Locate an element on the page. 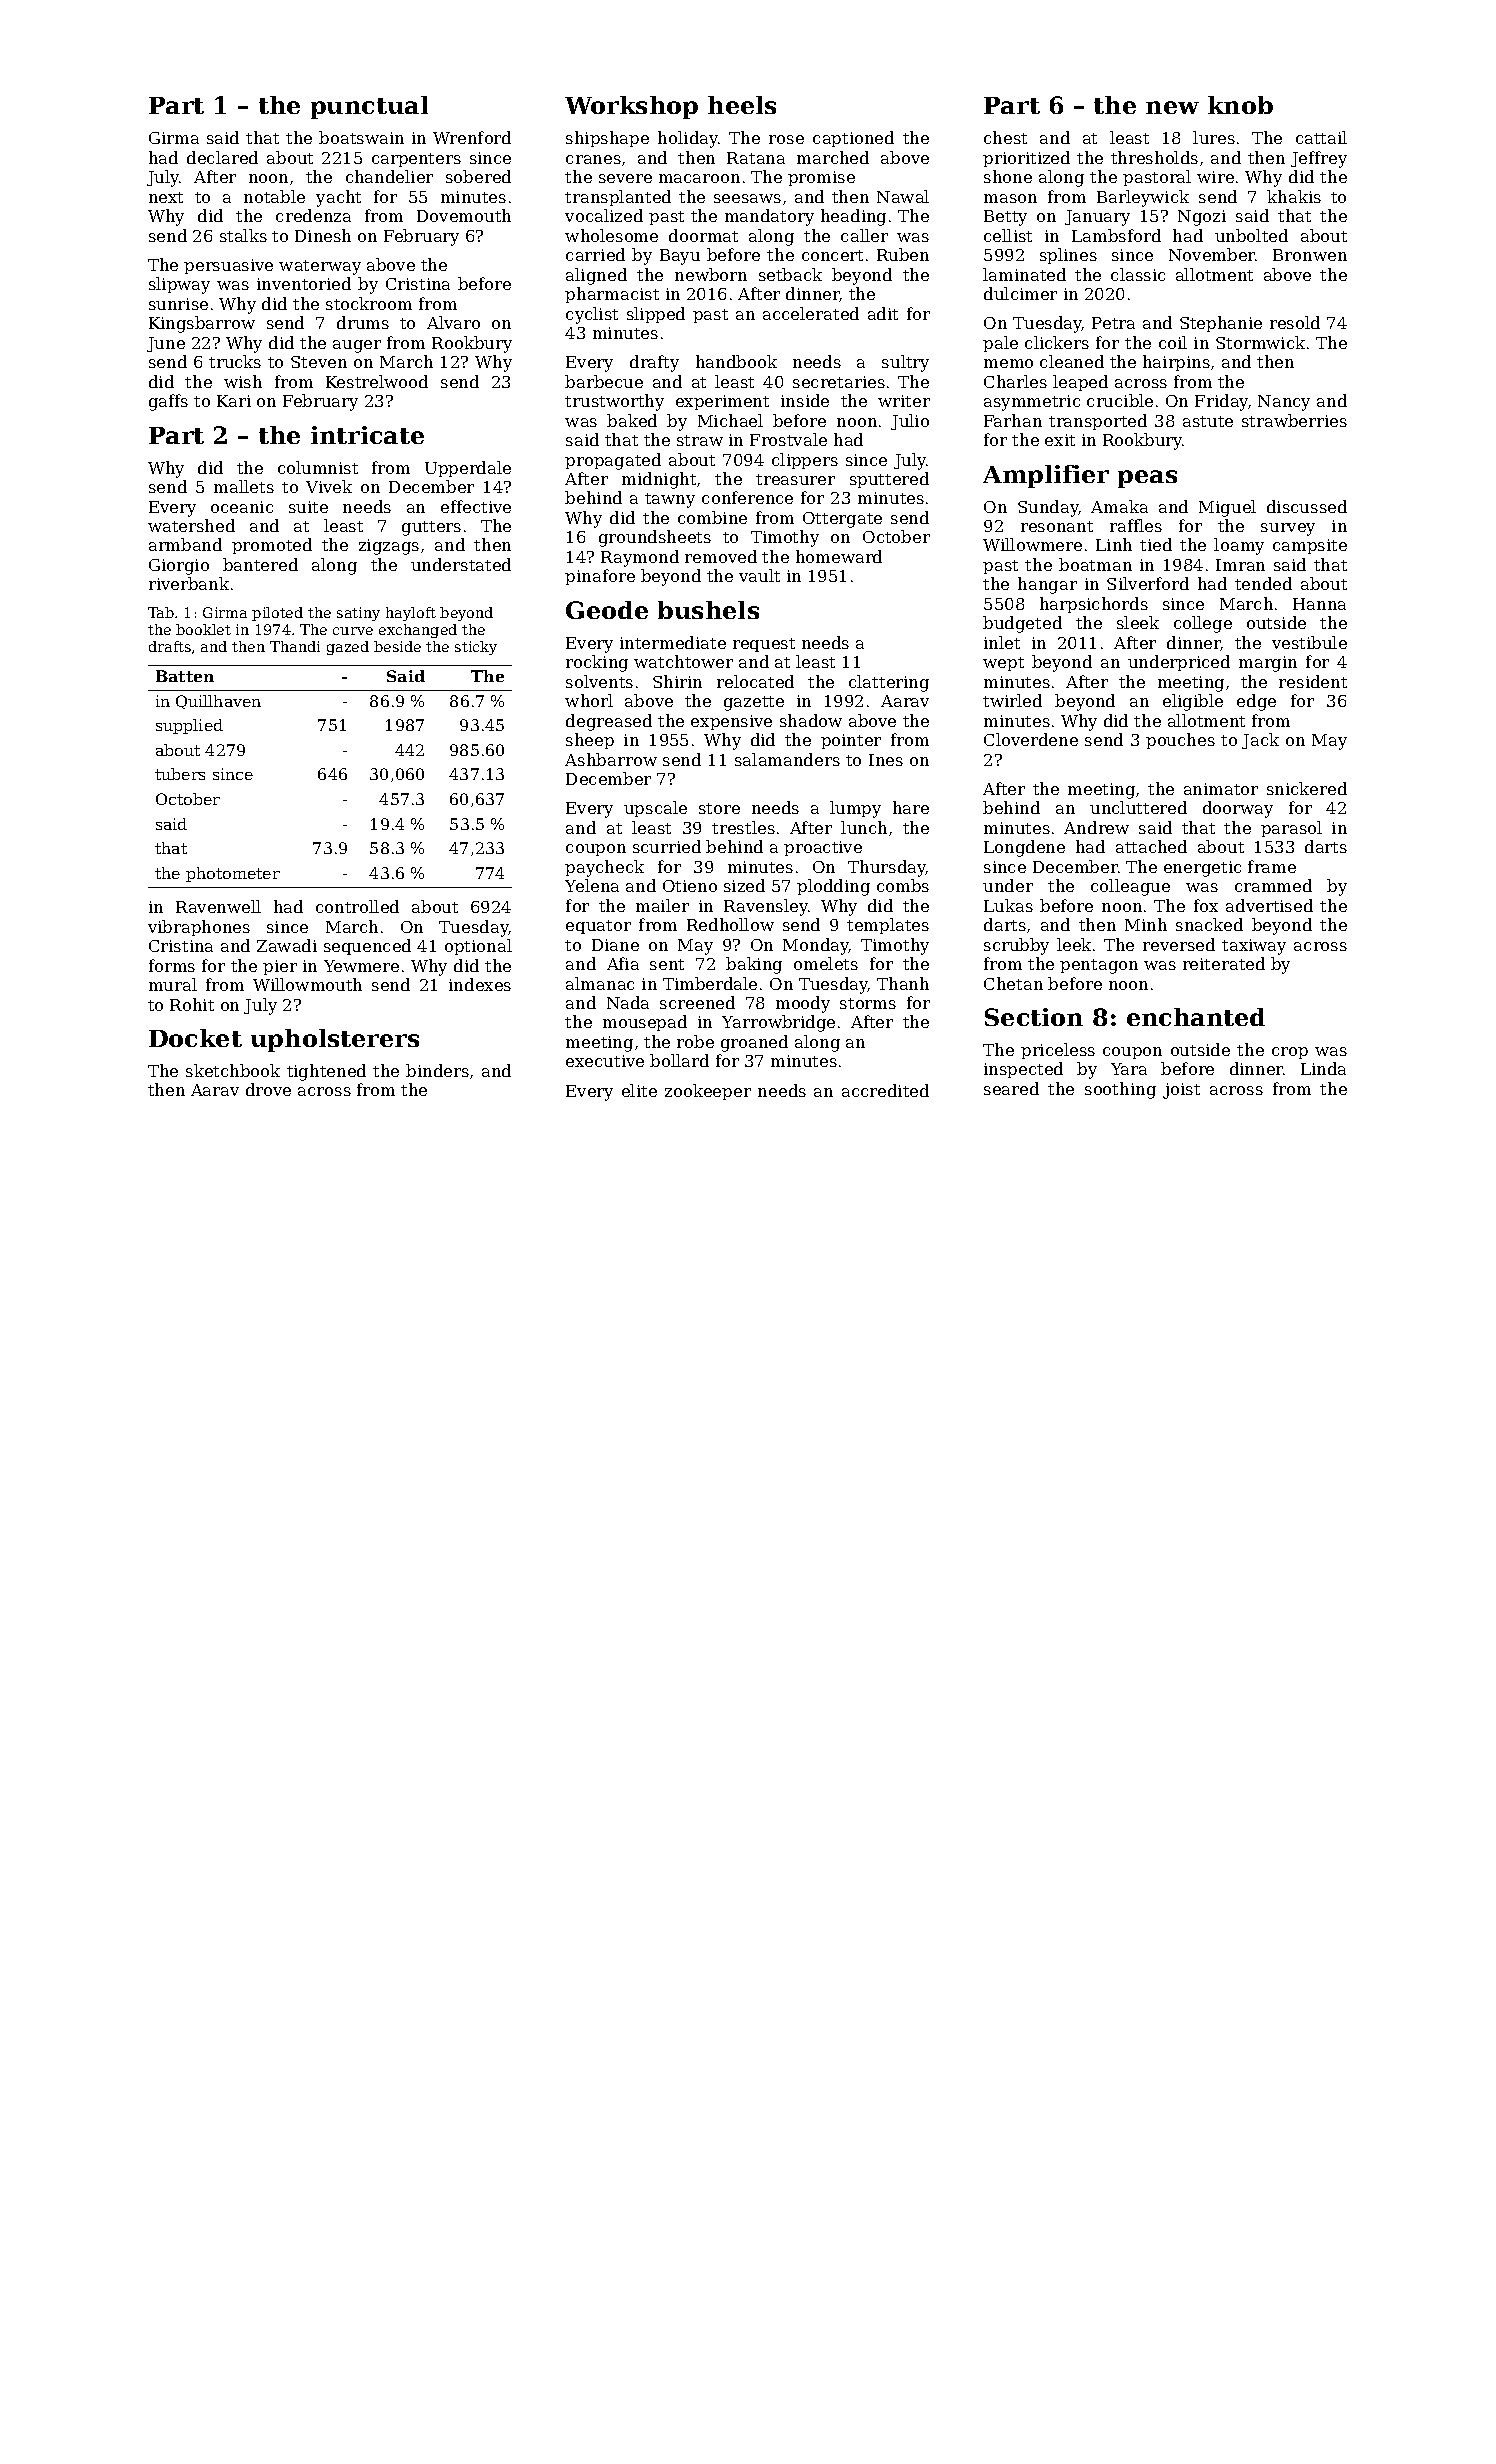 The width and height of the page is (1496, 2464). heels is located at coordinates (742, 105).
